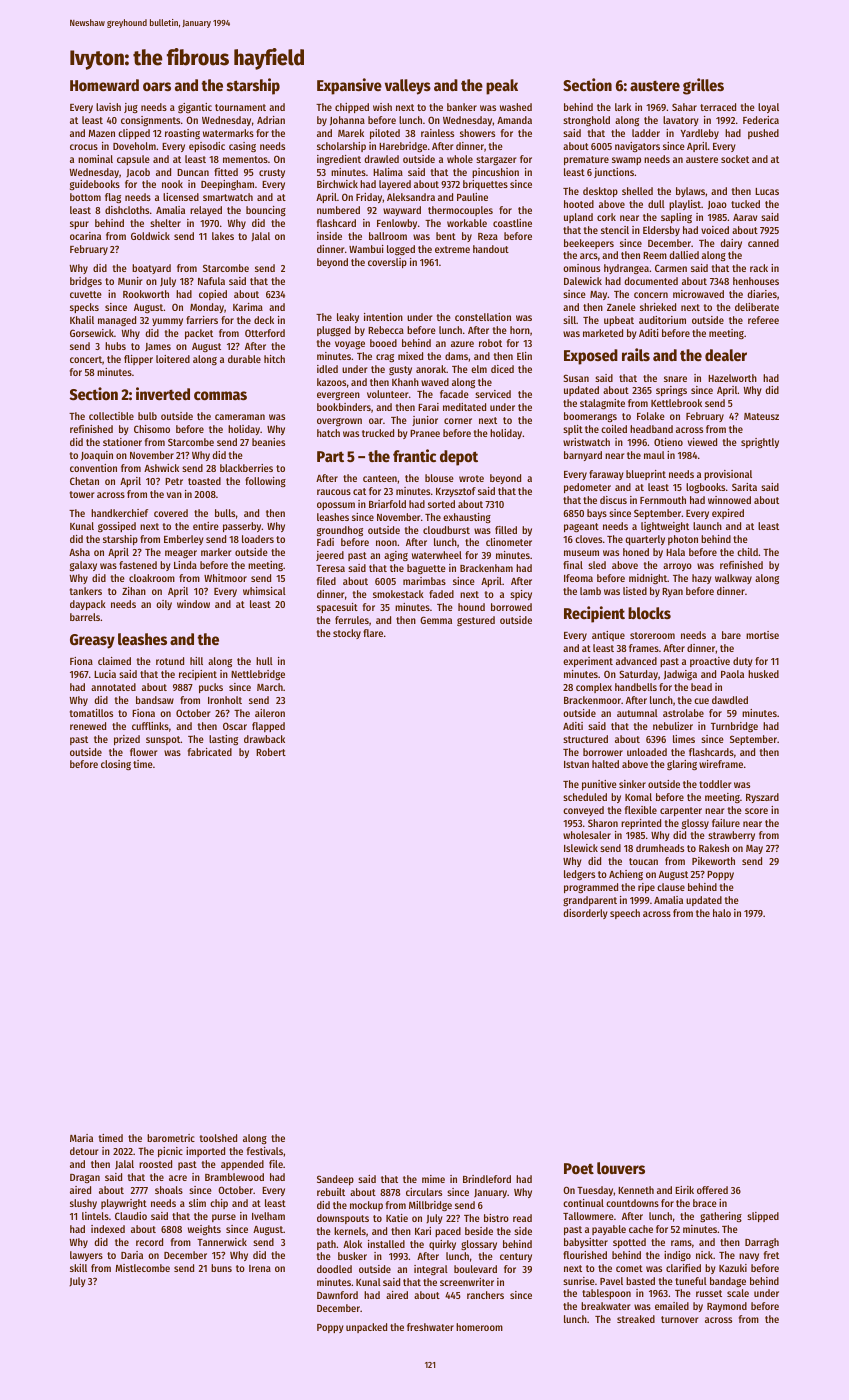 The image size is (849, 1400). Describe the element at coordinates (632, 784) in the screenshot. I see `sinker` at that location.
